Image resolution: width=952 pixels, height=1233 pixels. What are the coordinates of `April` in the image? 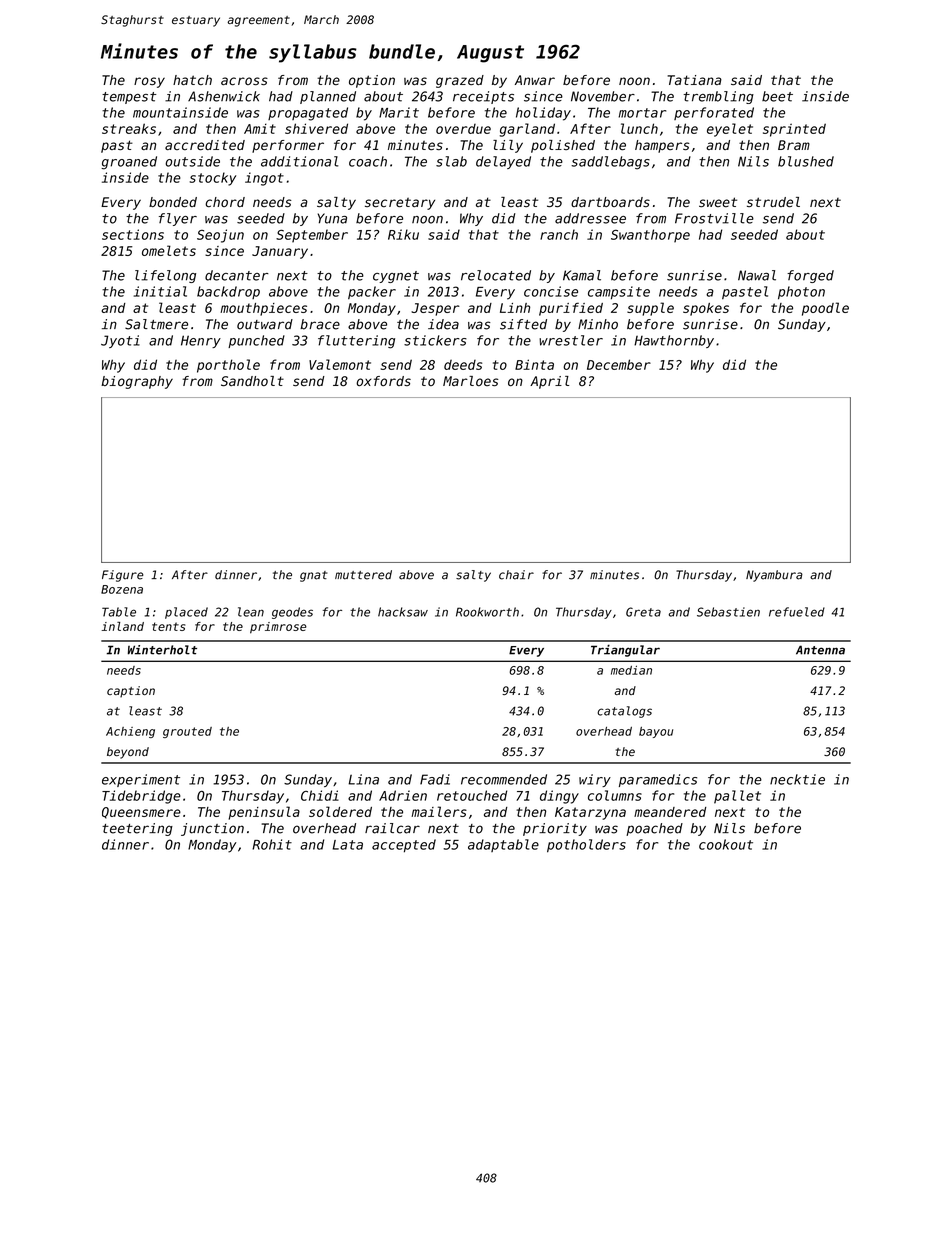 It's located at (549, 382).
